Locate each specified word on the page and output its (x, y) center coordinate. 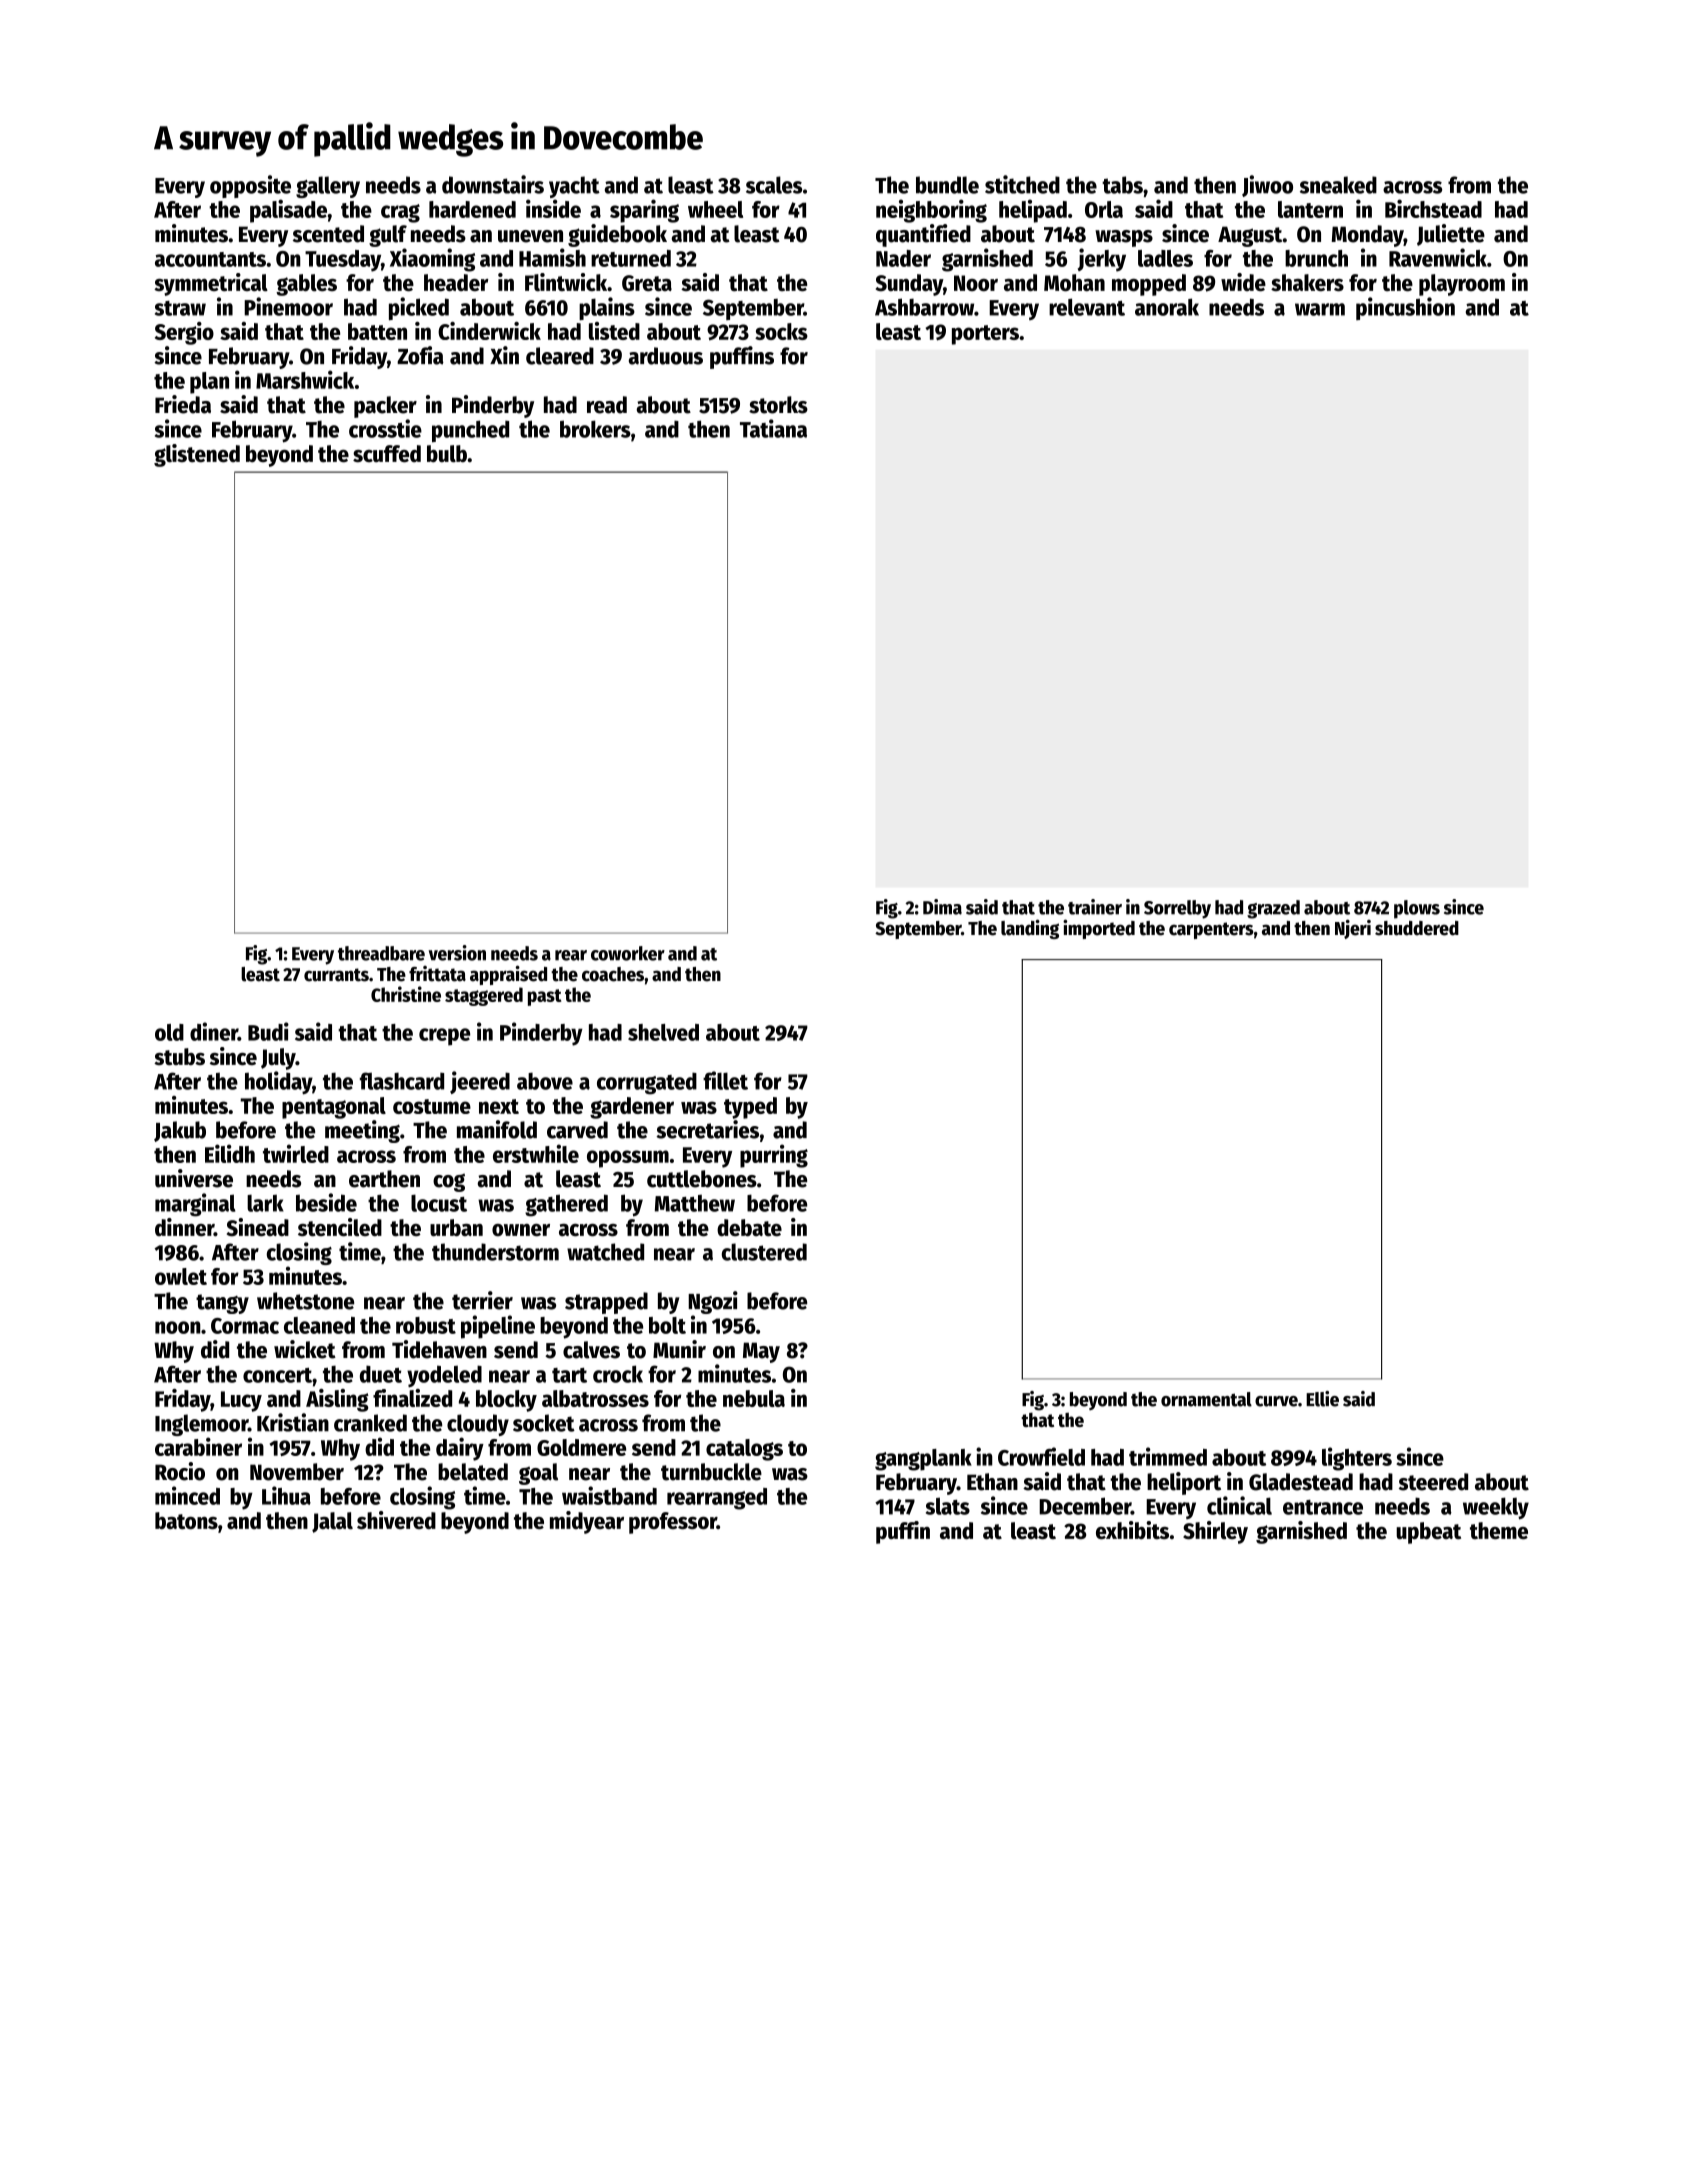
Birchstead (1433, 208)
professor (673, 1523)
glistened (197, 455)
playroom (1462, 285)
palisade (288, 211)
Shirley (1215, 1532)
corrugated (647, 1083)
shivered (396, 1520)
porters (985, 335)
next (499, 1106)
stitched (1022, 184)
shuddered (1417, 928)
